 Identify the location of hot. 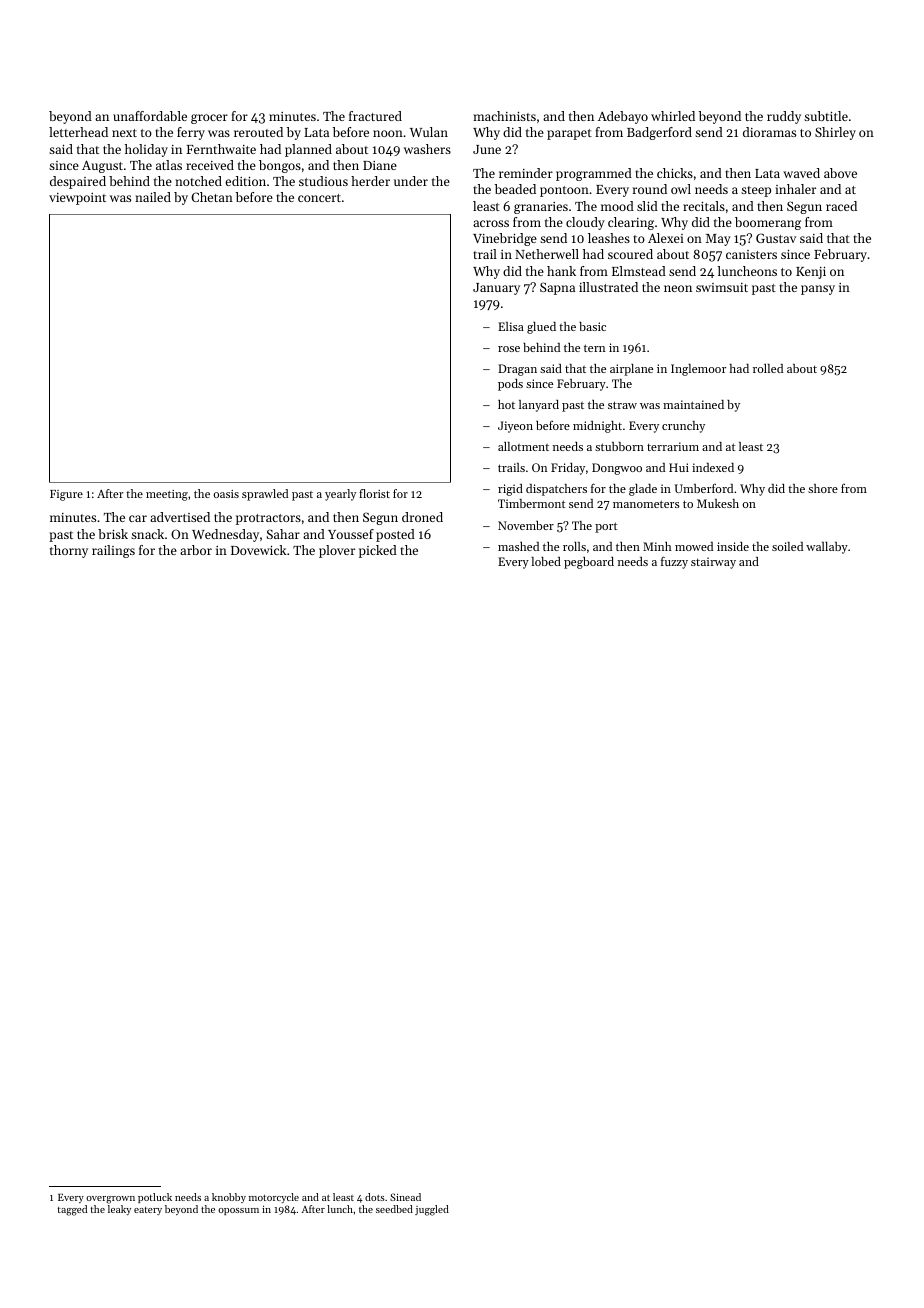
(506, 404).
